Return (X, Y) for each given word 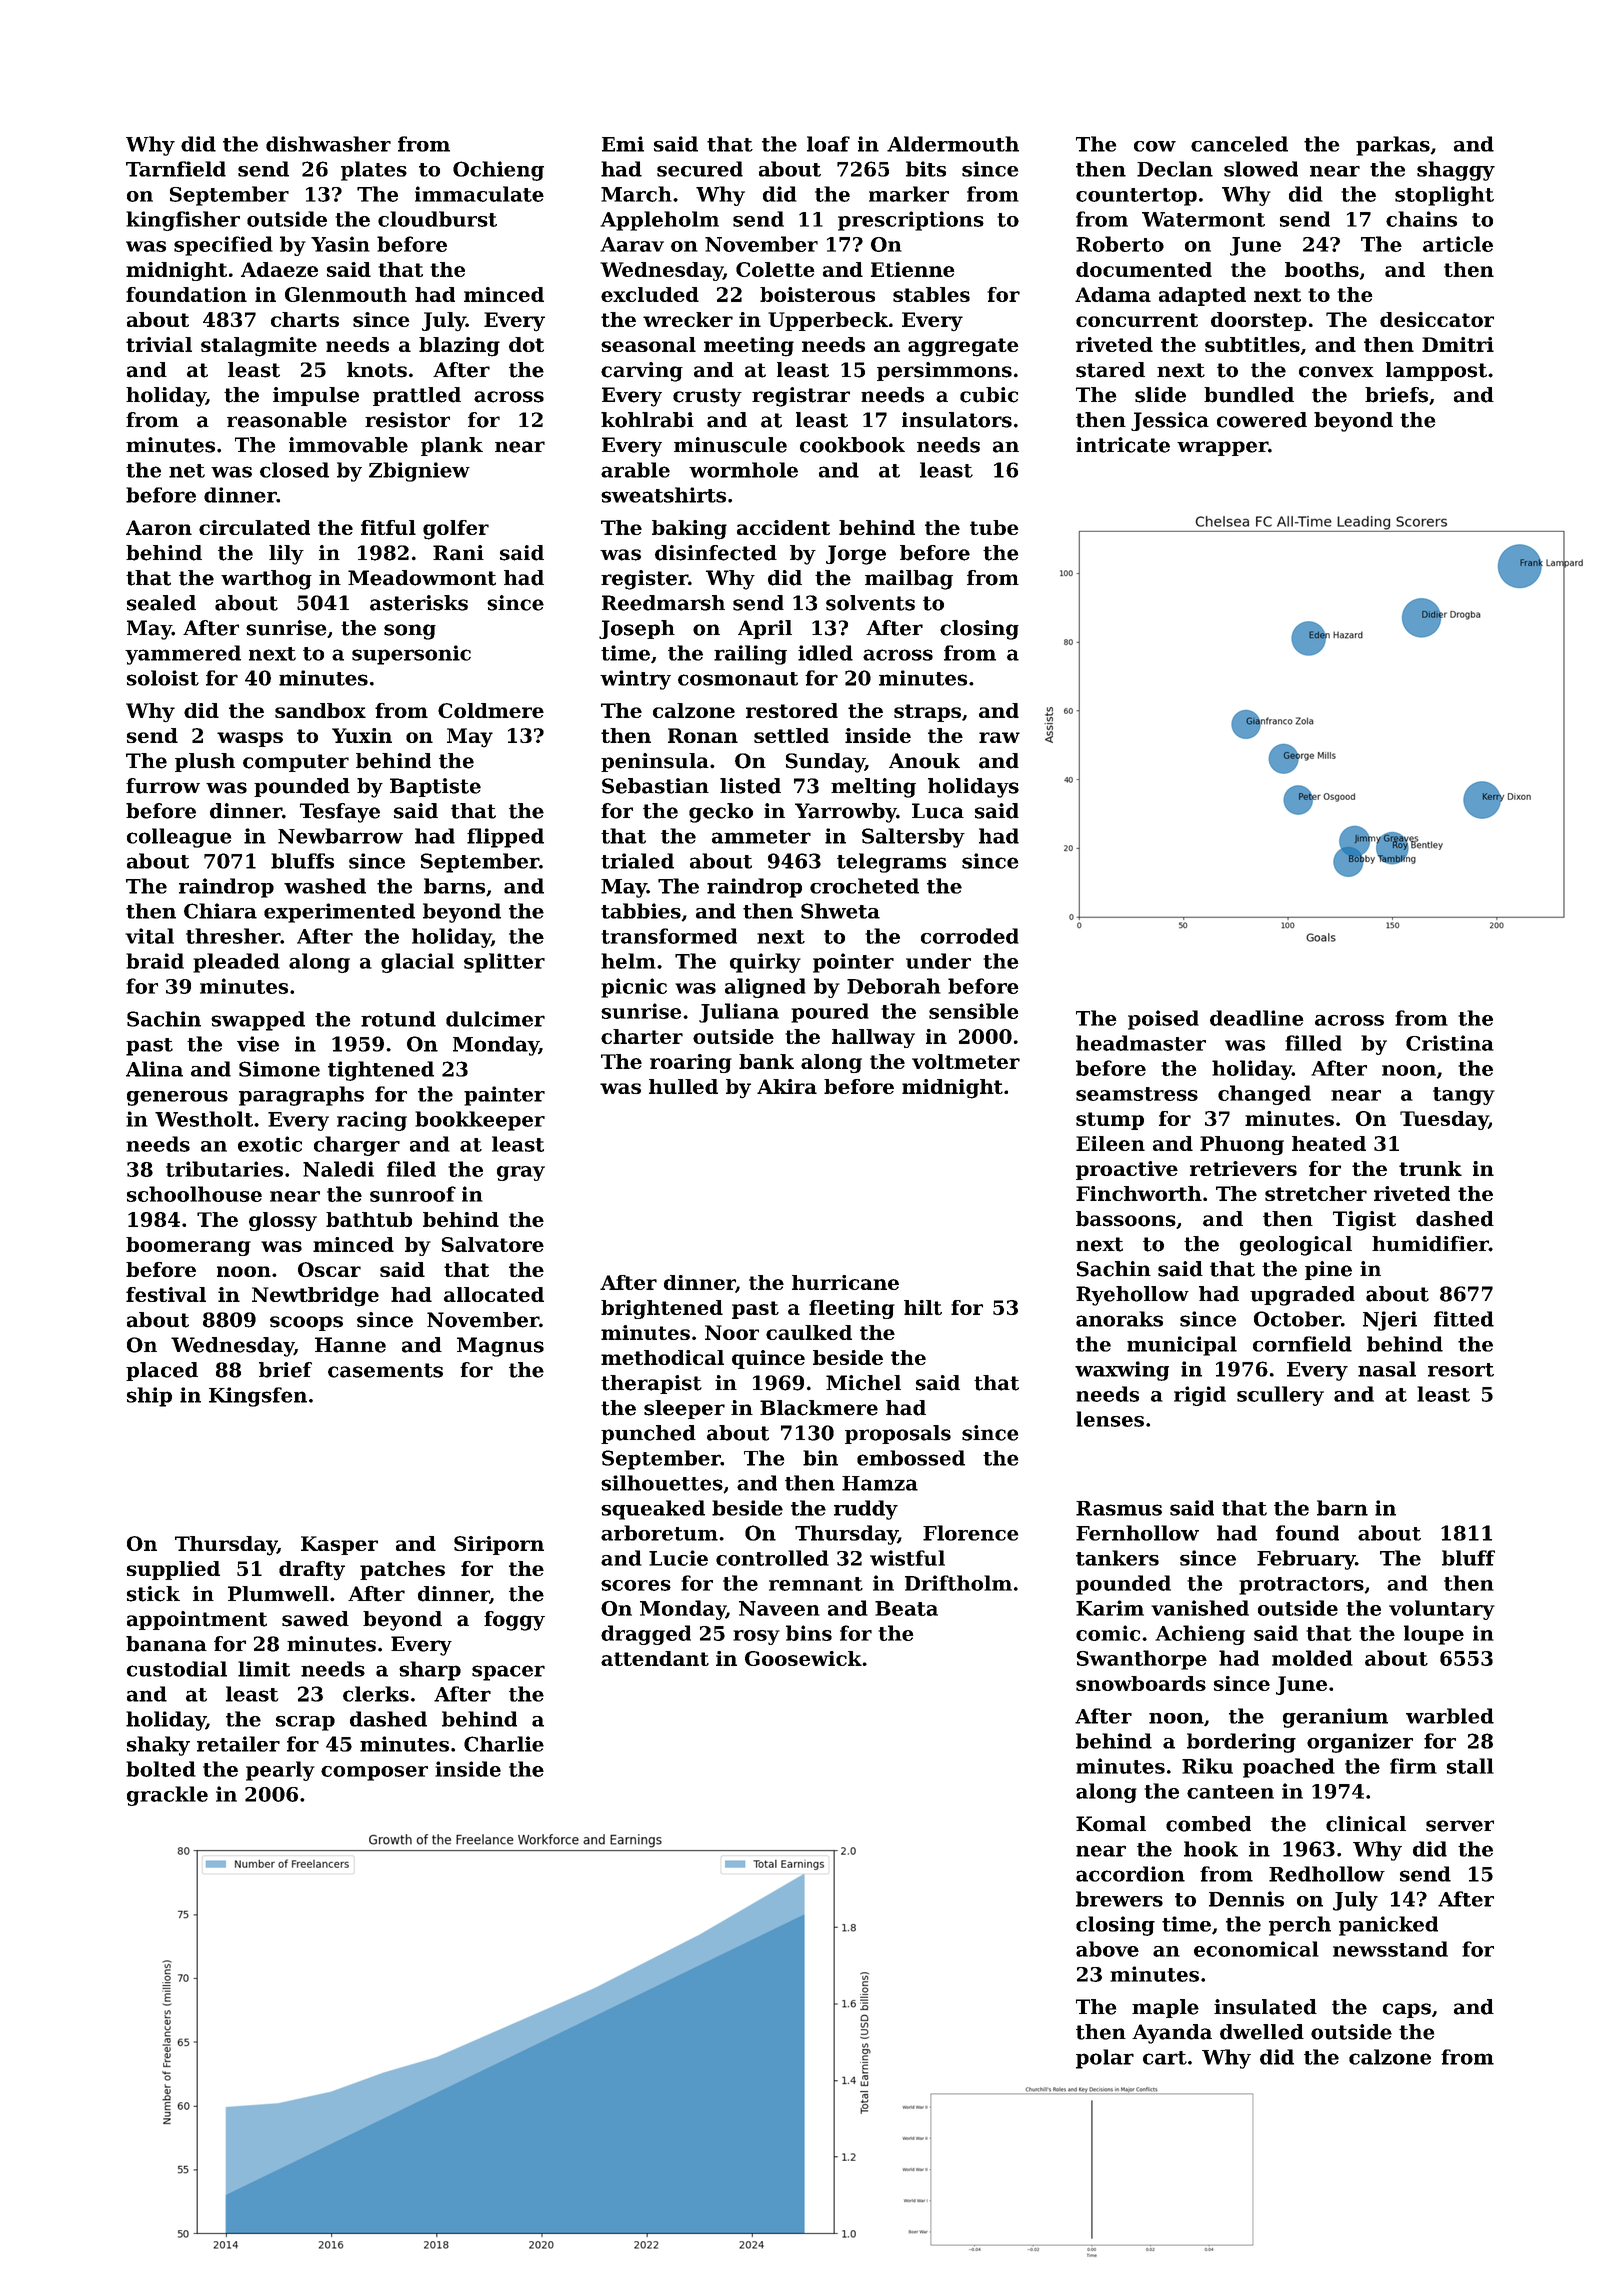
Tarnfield (176, 169)
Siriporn (499, 1545)
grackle (167, 1796)
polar (1105, 2059)
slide (1160, 395)
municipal (1182, 1346)
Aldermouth (953, 144)
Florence (970, 1533)
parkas (1393, 146)
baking (689, 530)
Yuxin (362, 735)
